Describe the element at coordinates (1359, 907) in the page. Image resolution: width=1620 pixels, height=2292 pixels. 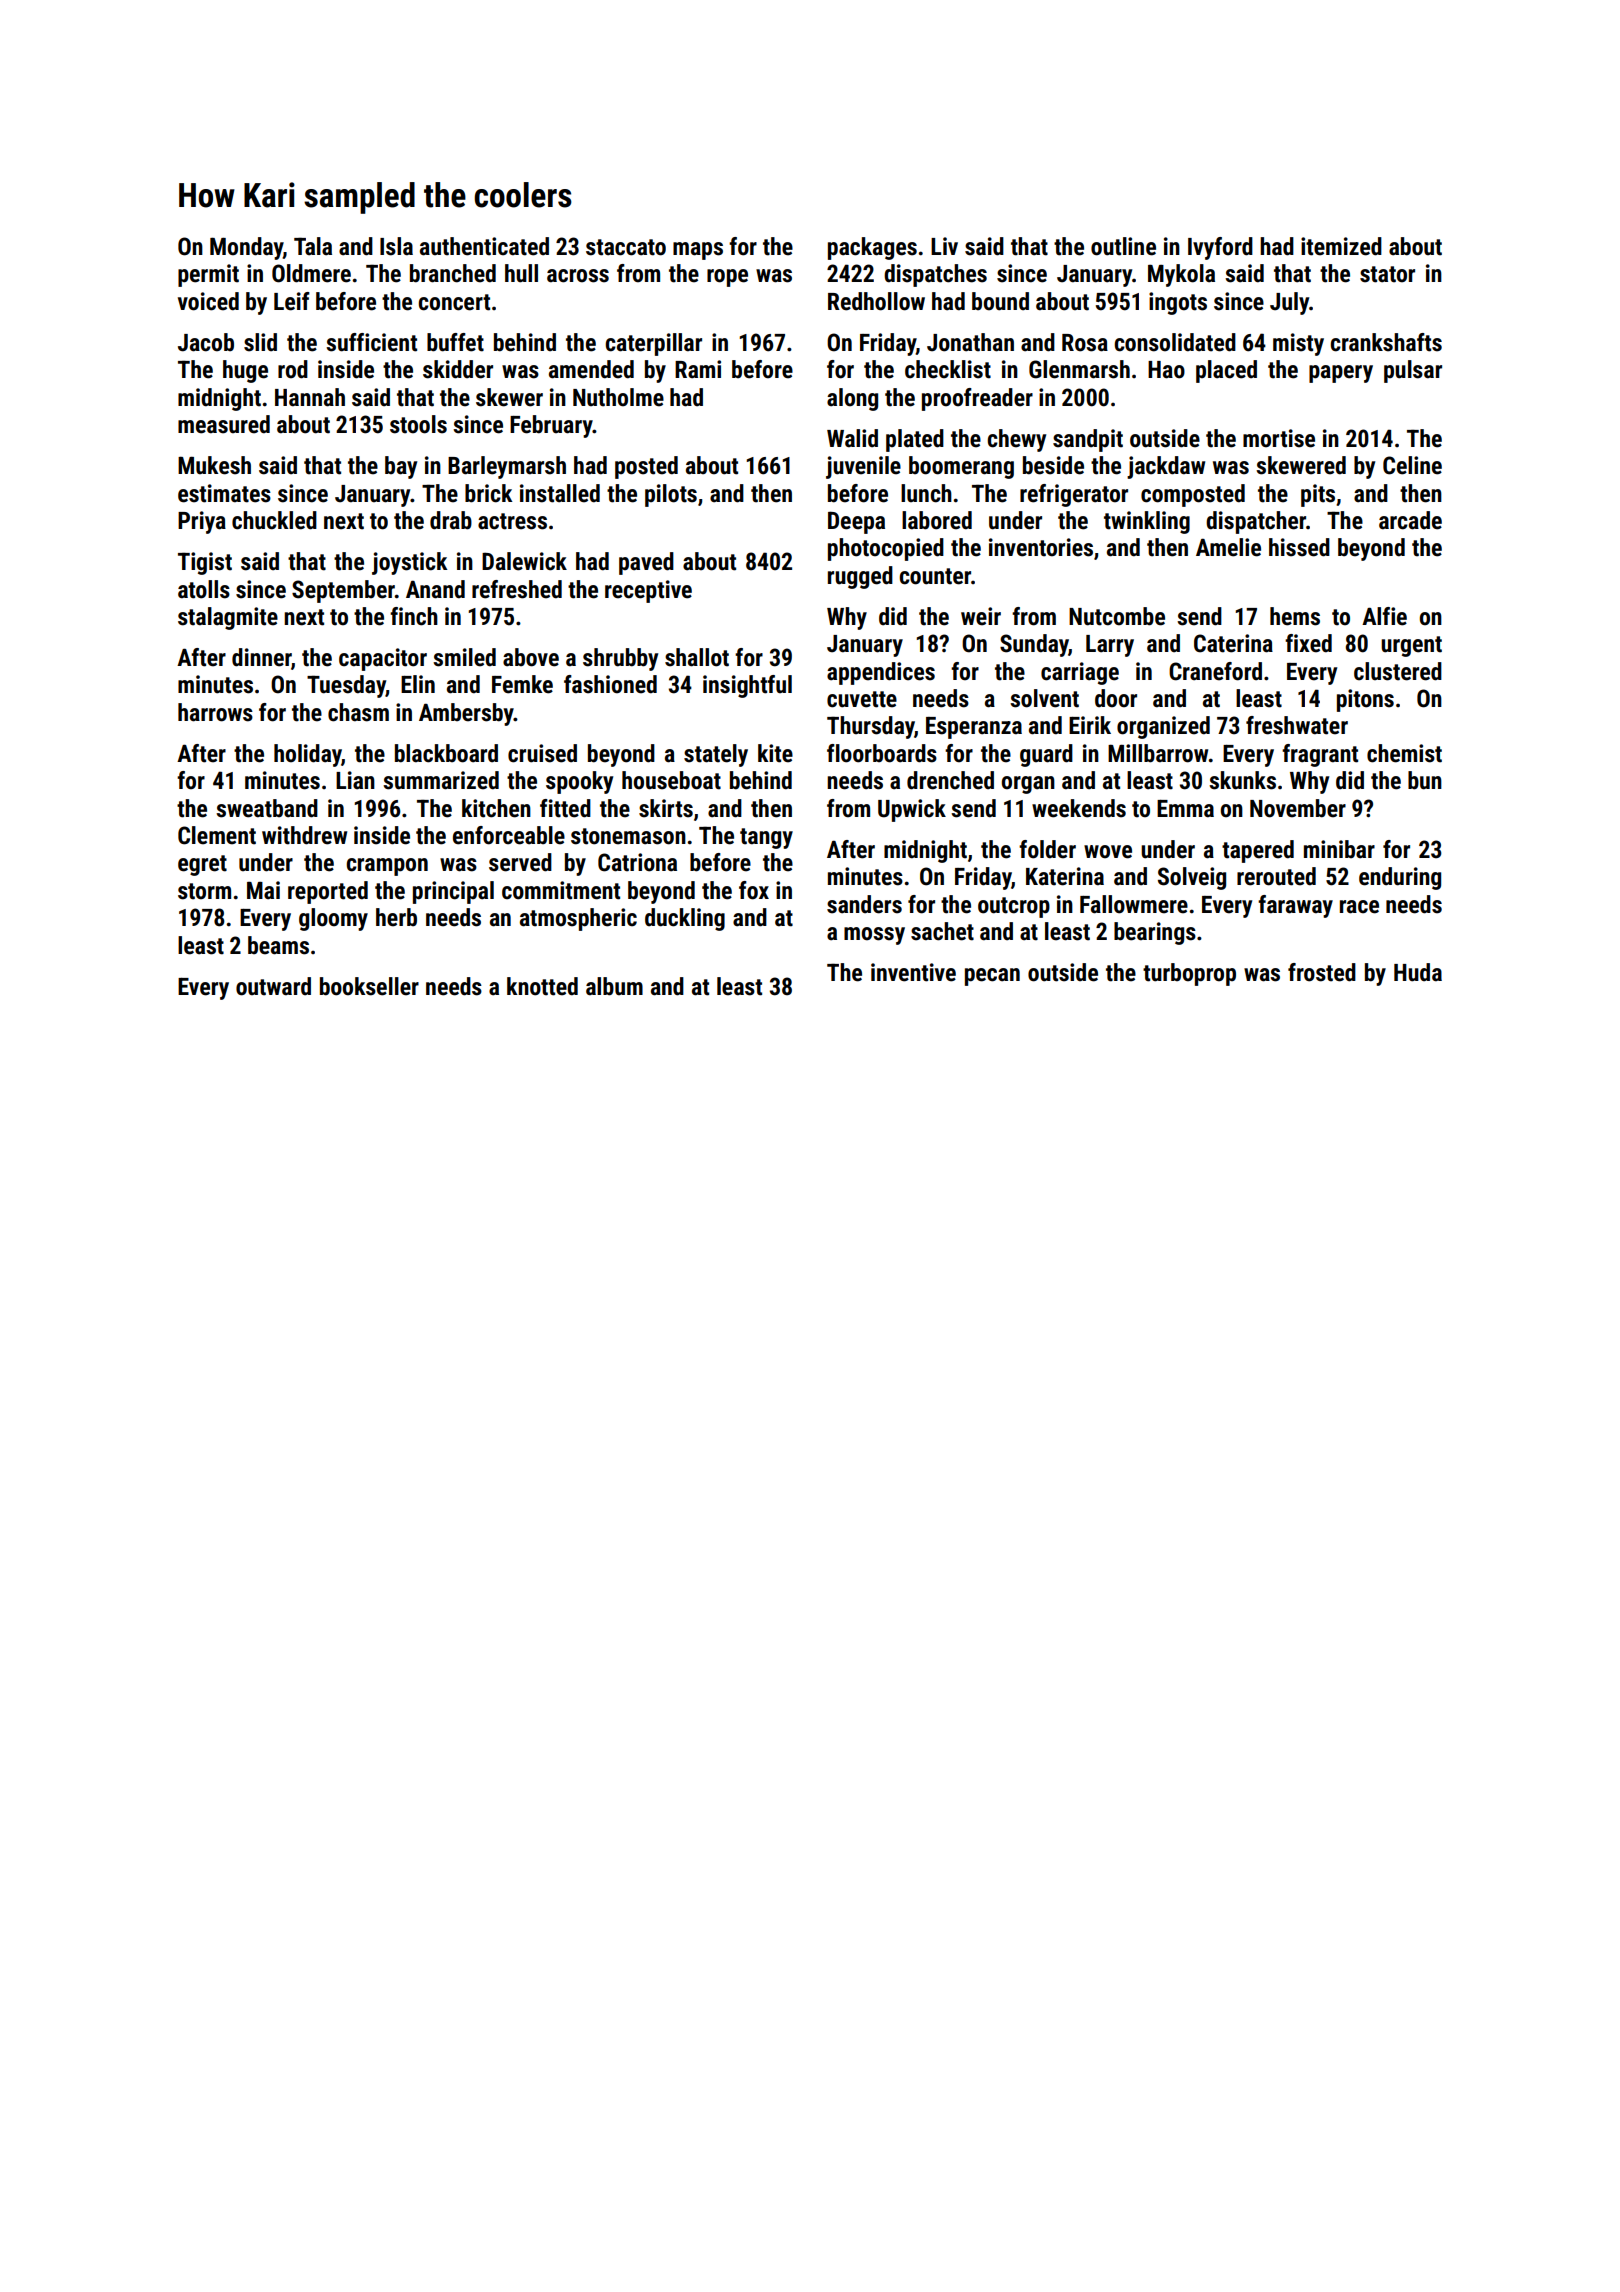
I see `race` at that location.
